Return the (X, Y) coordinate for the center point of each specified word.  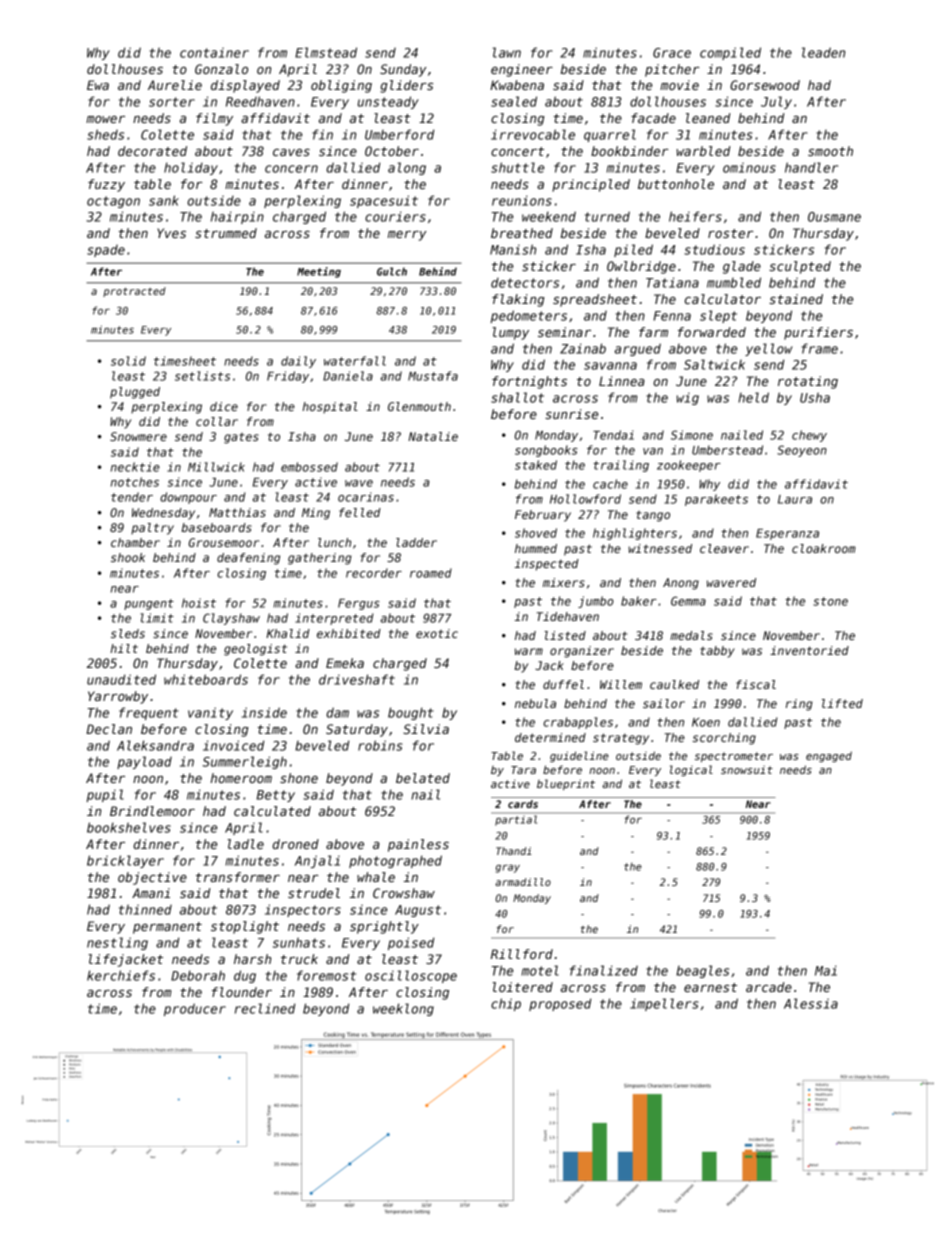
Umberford (399, 134)
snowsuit (747, 770)
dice (224, 406)
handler (811, 167)
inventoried (809, 650)
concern (291, 169)
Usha (815, 397)
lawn (507, 52)
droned (295, 844)
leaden (823, 52)
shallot (517, 397)
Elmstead (326, 52)
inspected (547, 565)
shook (128, 557)
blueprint (566, 784)
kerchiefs (121, 975)
